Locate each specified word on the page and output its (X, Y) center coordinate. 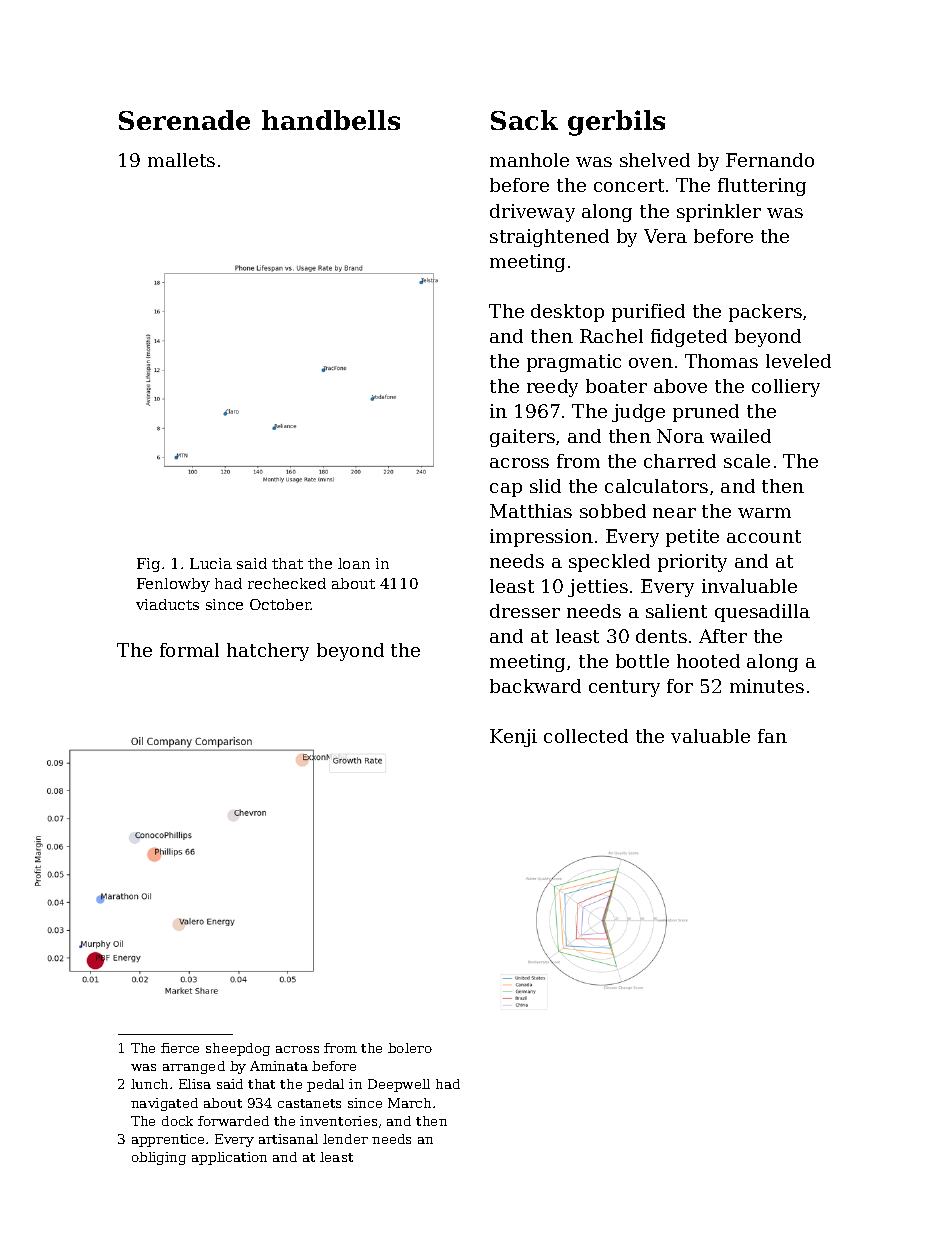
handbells (331, 120)
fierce (180, 1048)
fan (772, 736)
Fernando (770, 160)
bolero (410, 1048)
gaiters (522, 438)
